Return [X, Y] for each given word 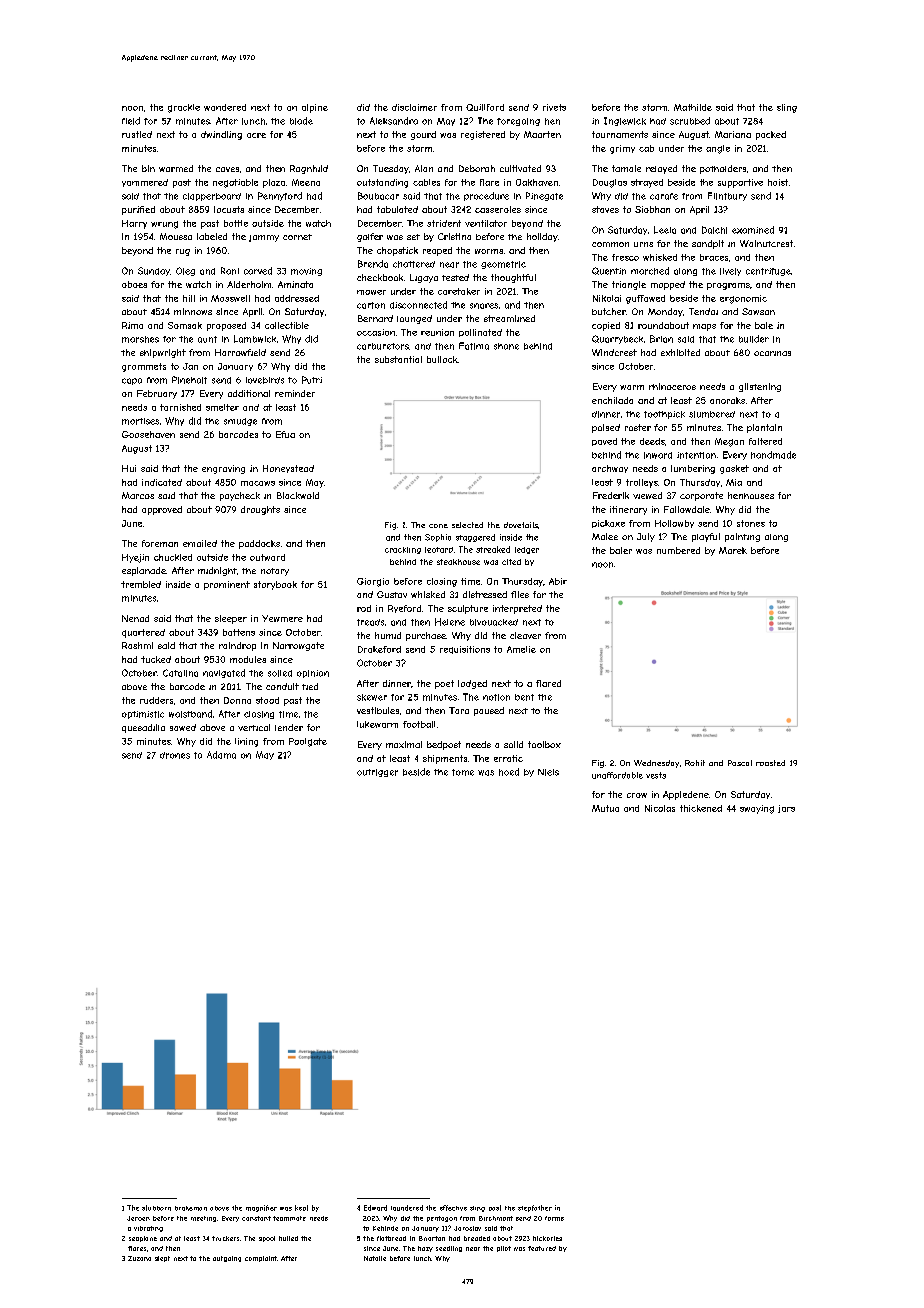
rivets [554, 107]
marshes [140, 339]
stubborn [156, 1208]
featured [542, 1248]
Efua [285, 434]
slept [162, 1259]
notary [275, 572]
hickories [547, 1238]
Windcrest [614, 352]
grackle [184, 108]
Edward [375, 1208]
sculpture [468, 609]
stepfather [535, 1208]
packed [771, 135]
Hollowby [674, 524]
